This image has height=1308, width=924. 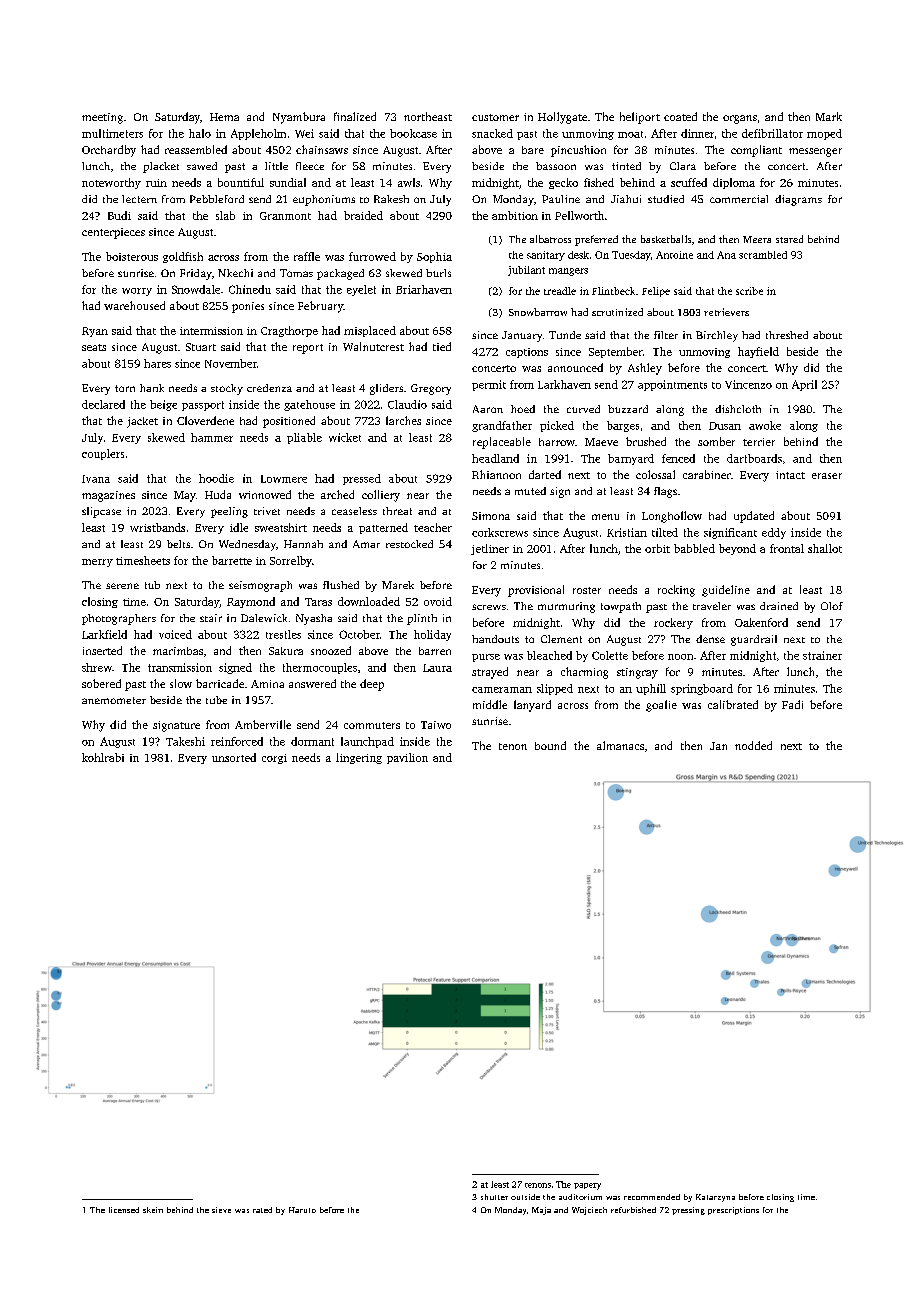 What do you see at coordinates (239, 527) in the image?
I see `idle` at bounding box center [239, 527].
